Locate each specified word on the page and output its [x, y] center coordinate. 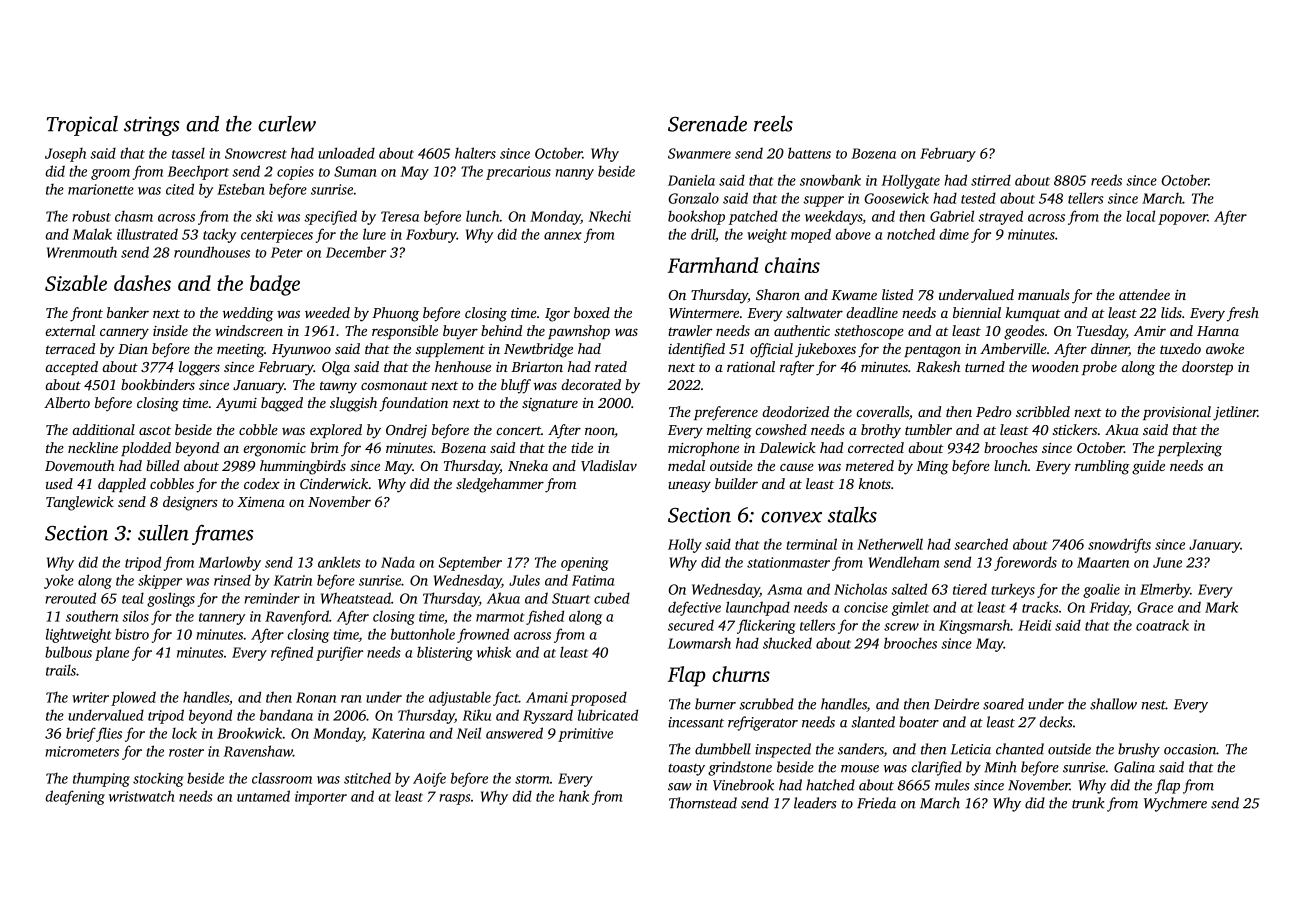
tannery [222, 619]
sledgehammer [500, 485]
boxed [592, 312]
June [1167, 562]
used [59, 483]
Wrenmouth [82, 252]
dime [954, 234]
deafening [75, 797]
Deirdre [956, 704]
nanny [575, 174]
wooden [1055, 366]
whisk [494, 652]
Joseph [65, 154]
